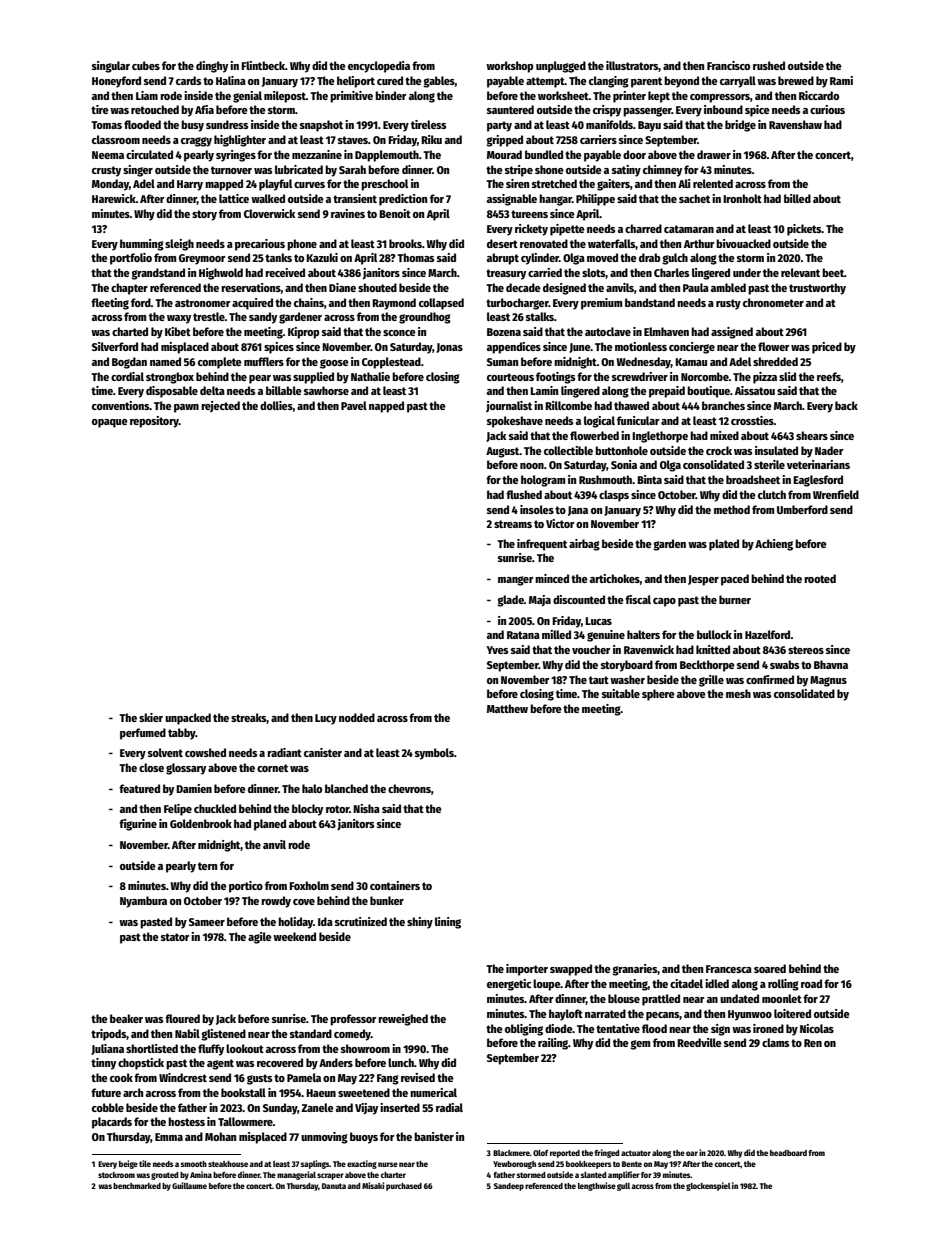  I want to click on swapped, so click(571, 970).
